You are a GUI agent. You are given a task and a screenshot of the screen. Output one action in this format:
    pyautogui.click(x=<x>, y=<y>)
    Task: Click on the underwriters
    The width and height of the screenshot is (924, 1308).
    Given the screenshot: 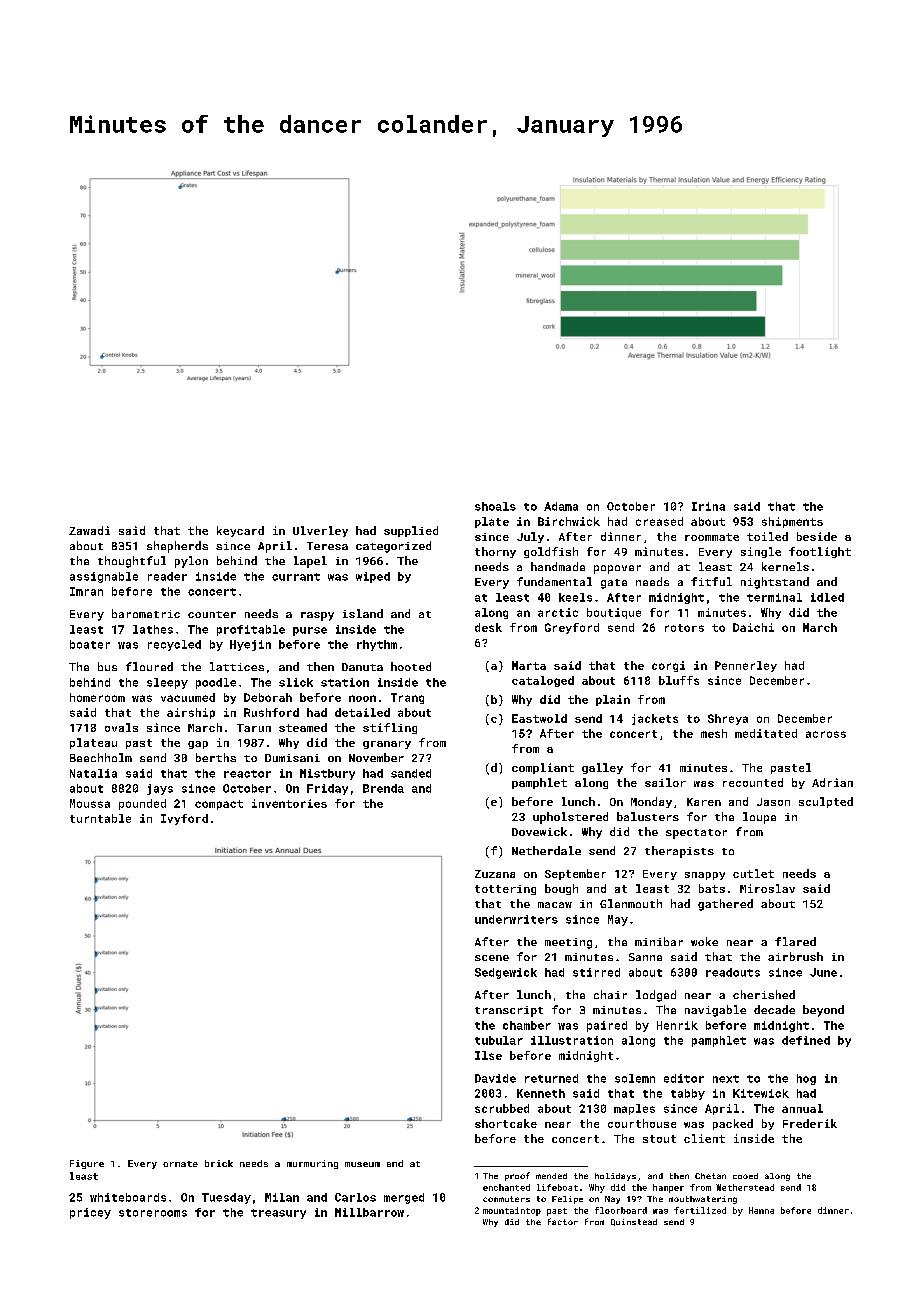 What is the action you would take?
    pyautogui.click(x=516, y=919)
